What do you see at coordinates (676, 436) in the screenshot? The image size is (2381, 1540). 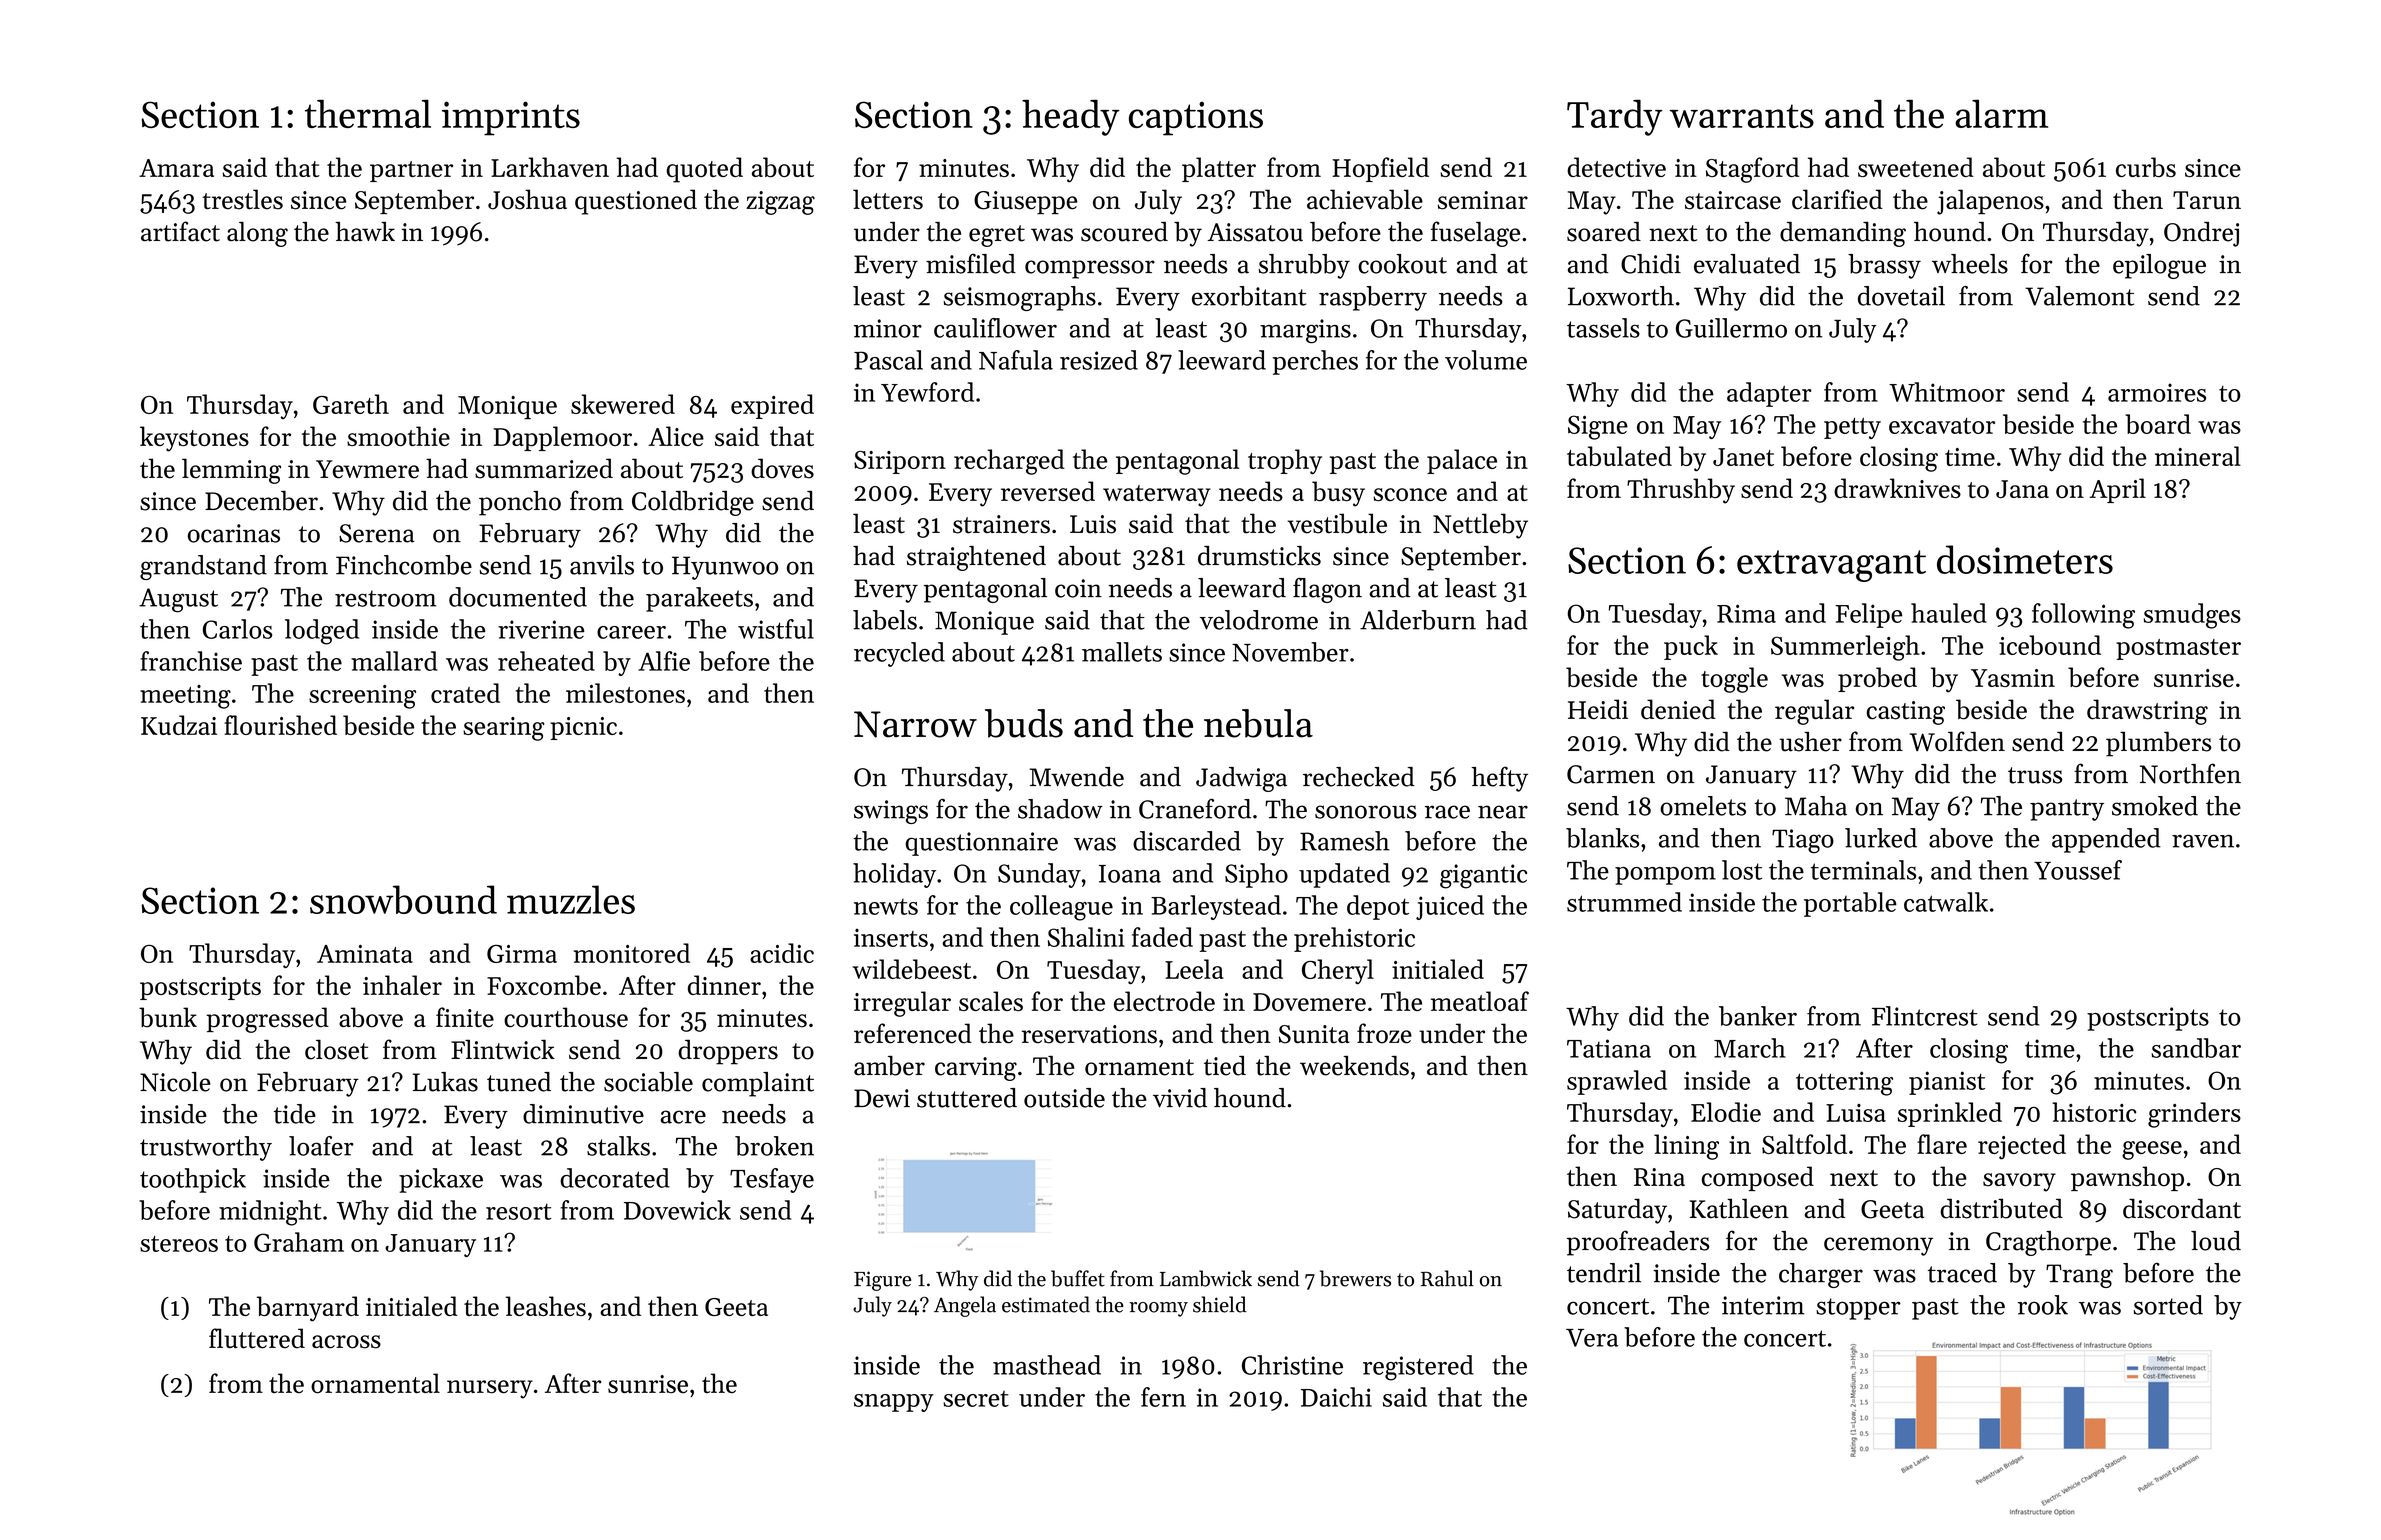 I see `Alice` at bounding box center [676, 436].
